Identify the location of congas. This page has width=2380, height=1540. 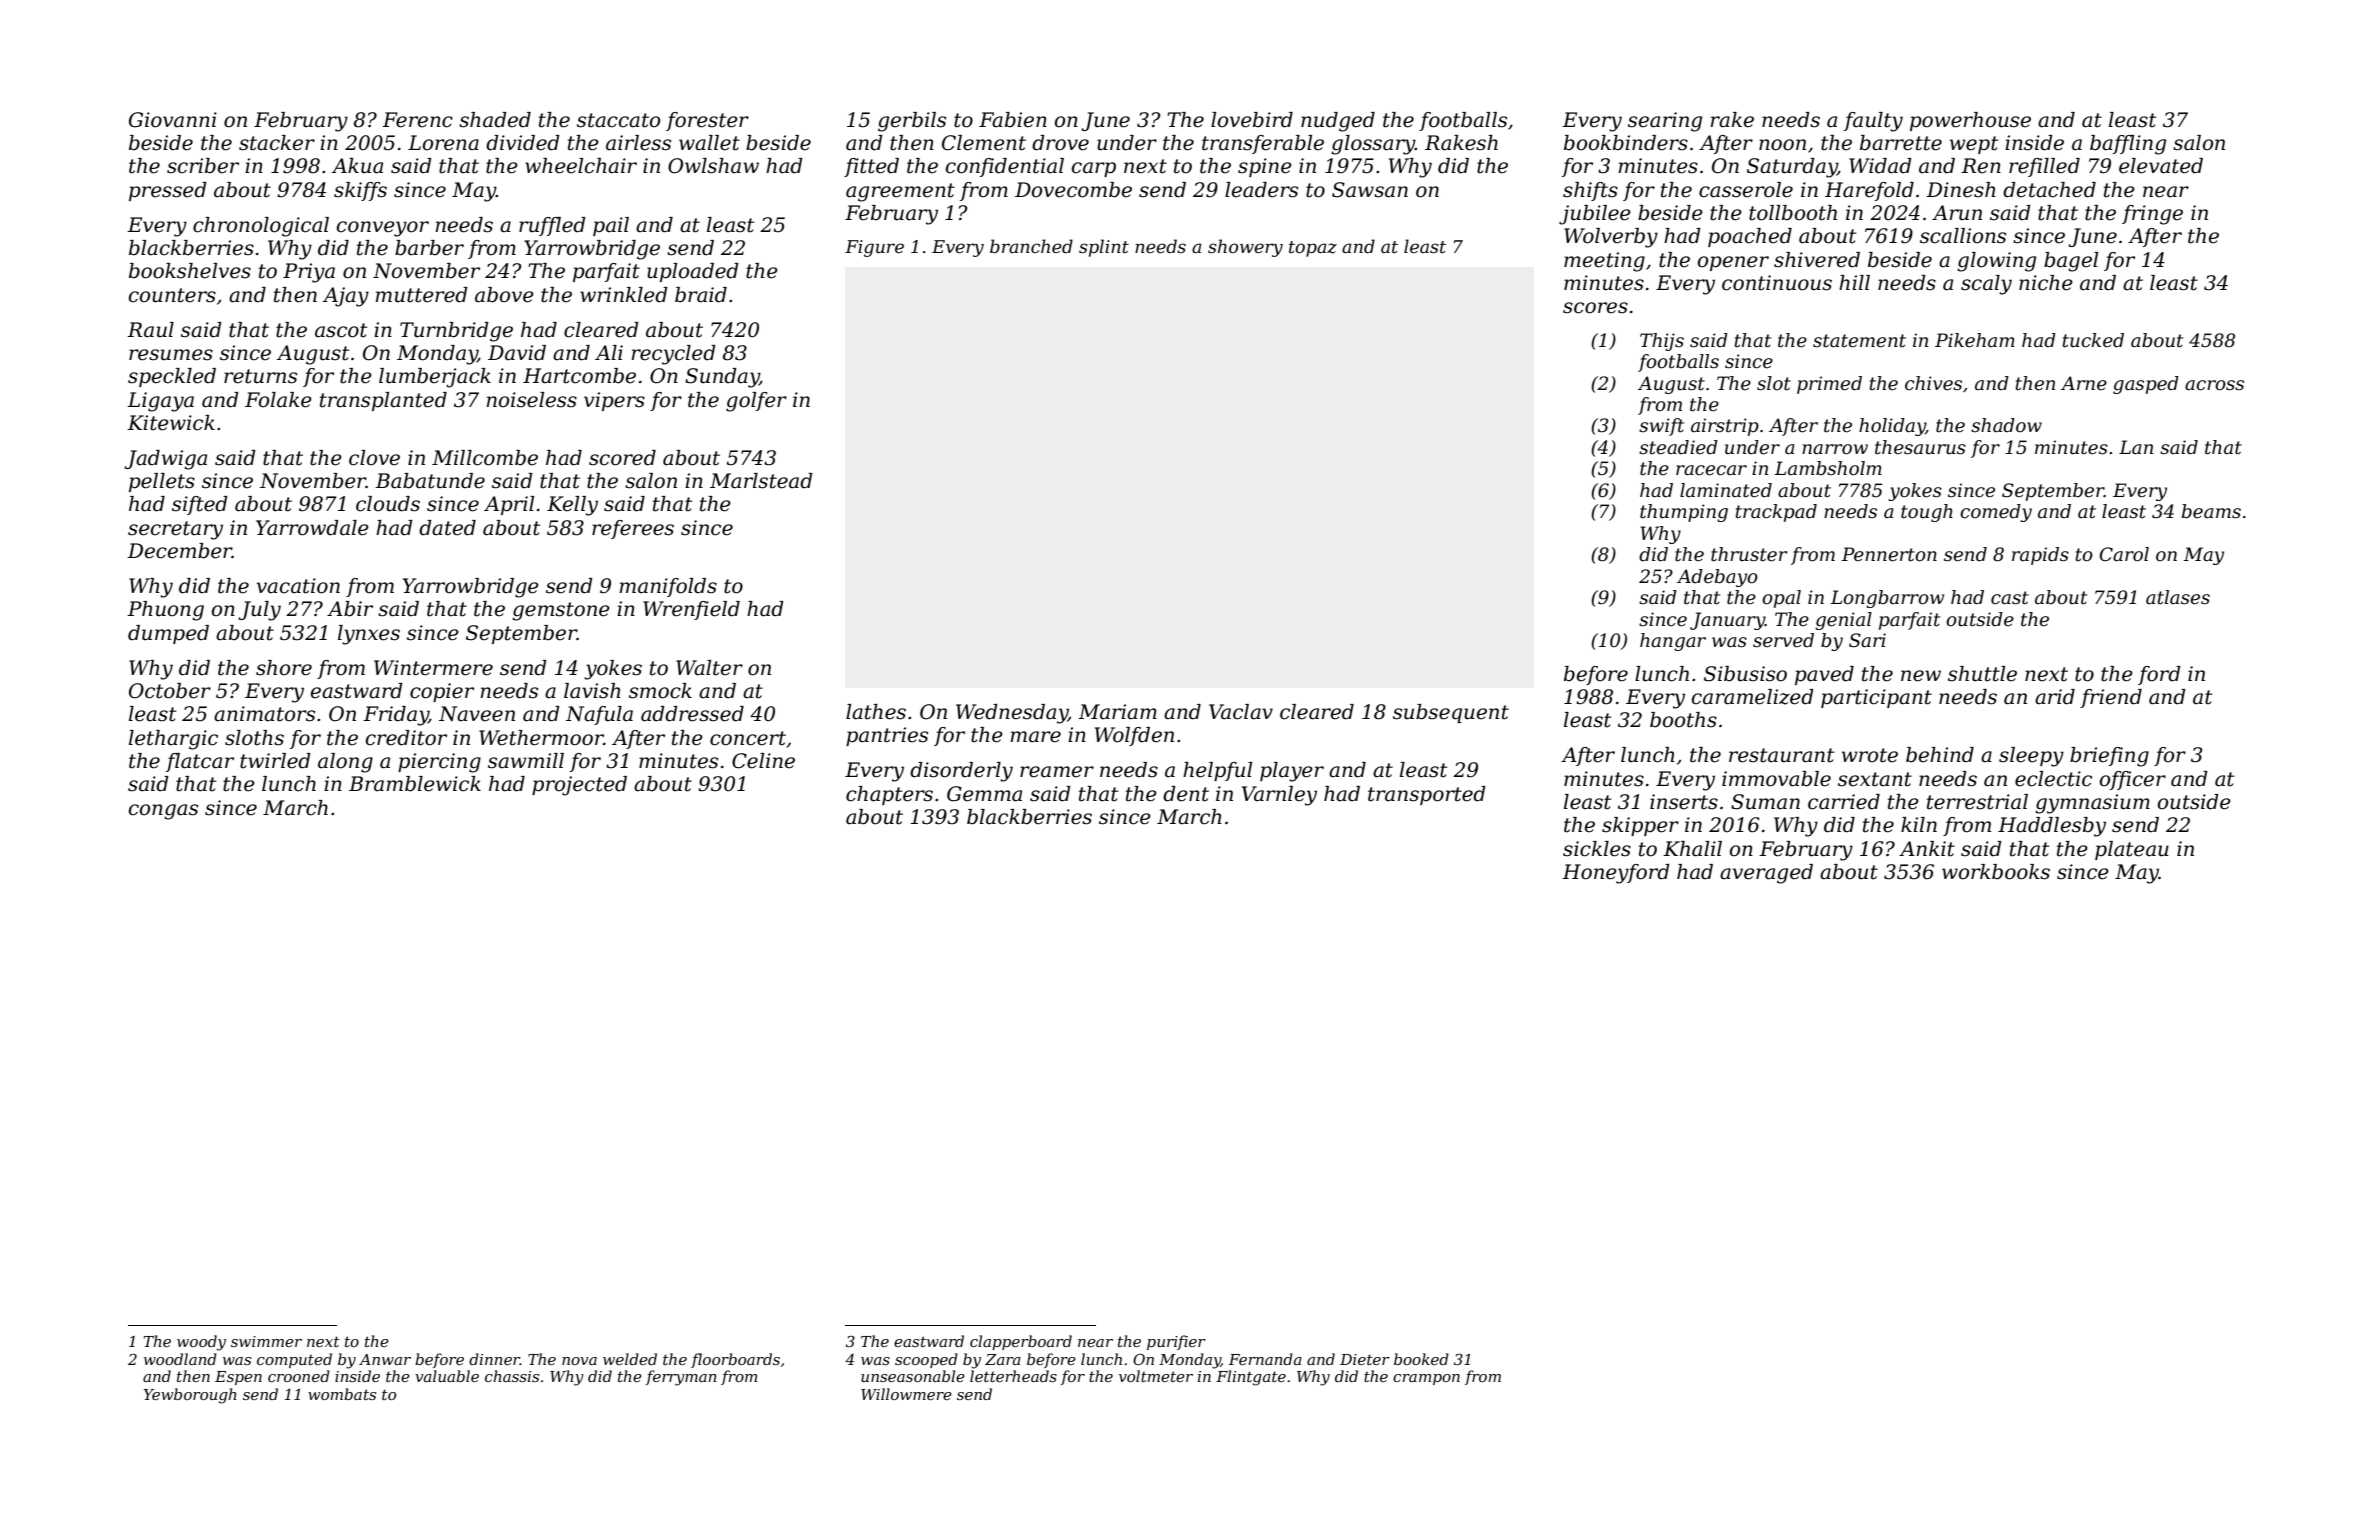
(163, 812).
